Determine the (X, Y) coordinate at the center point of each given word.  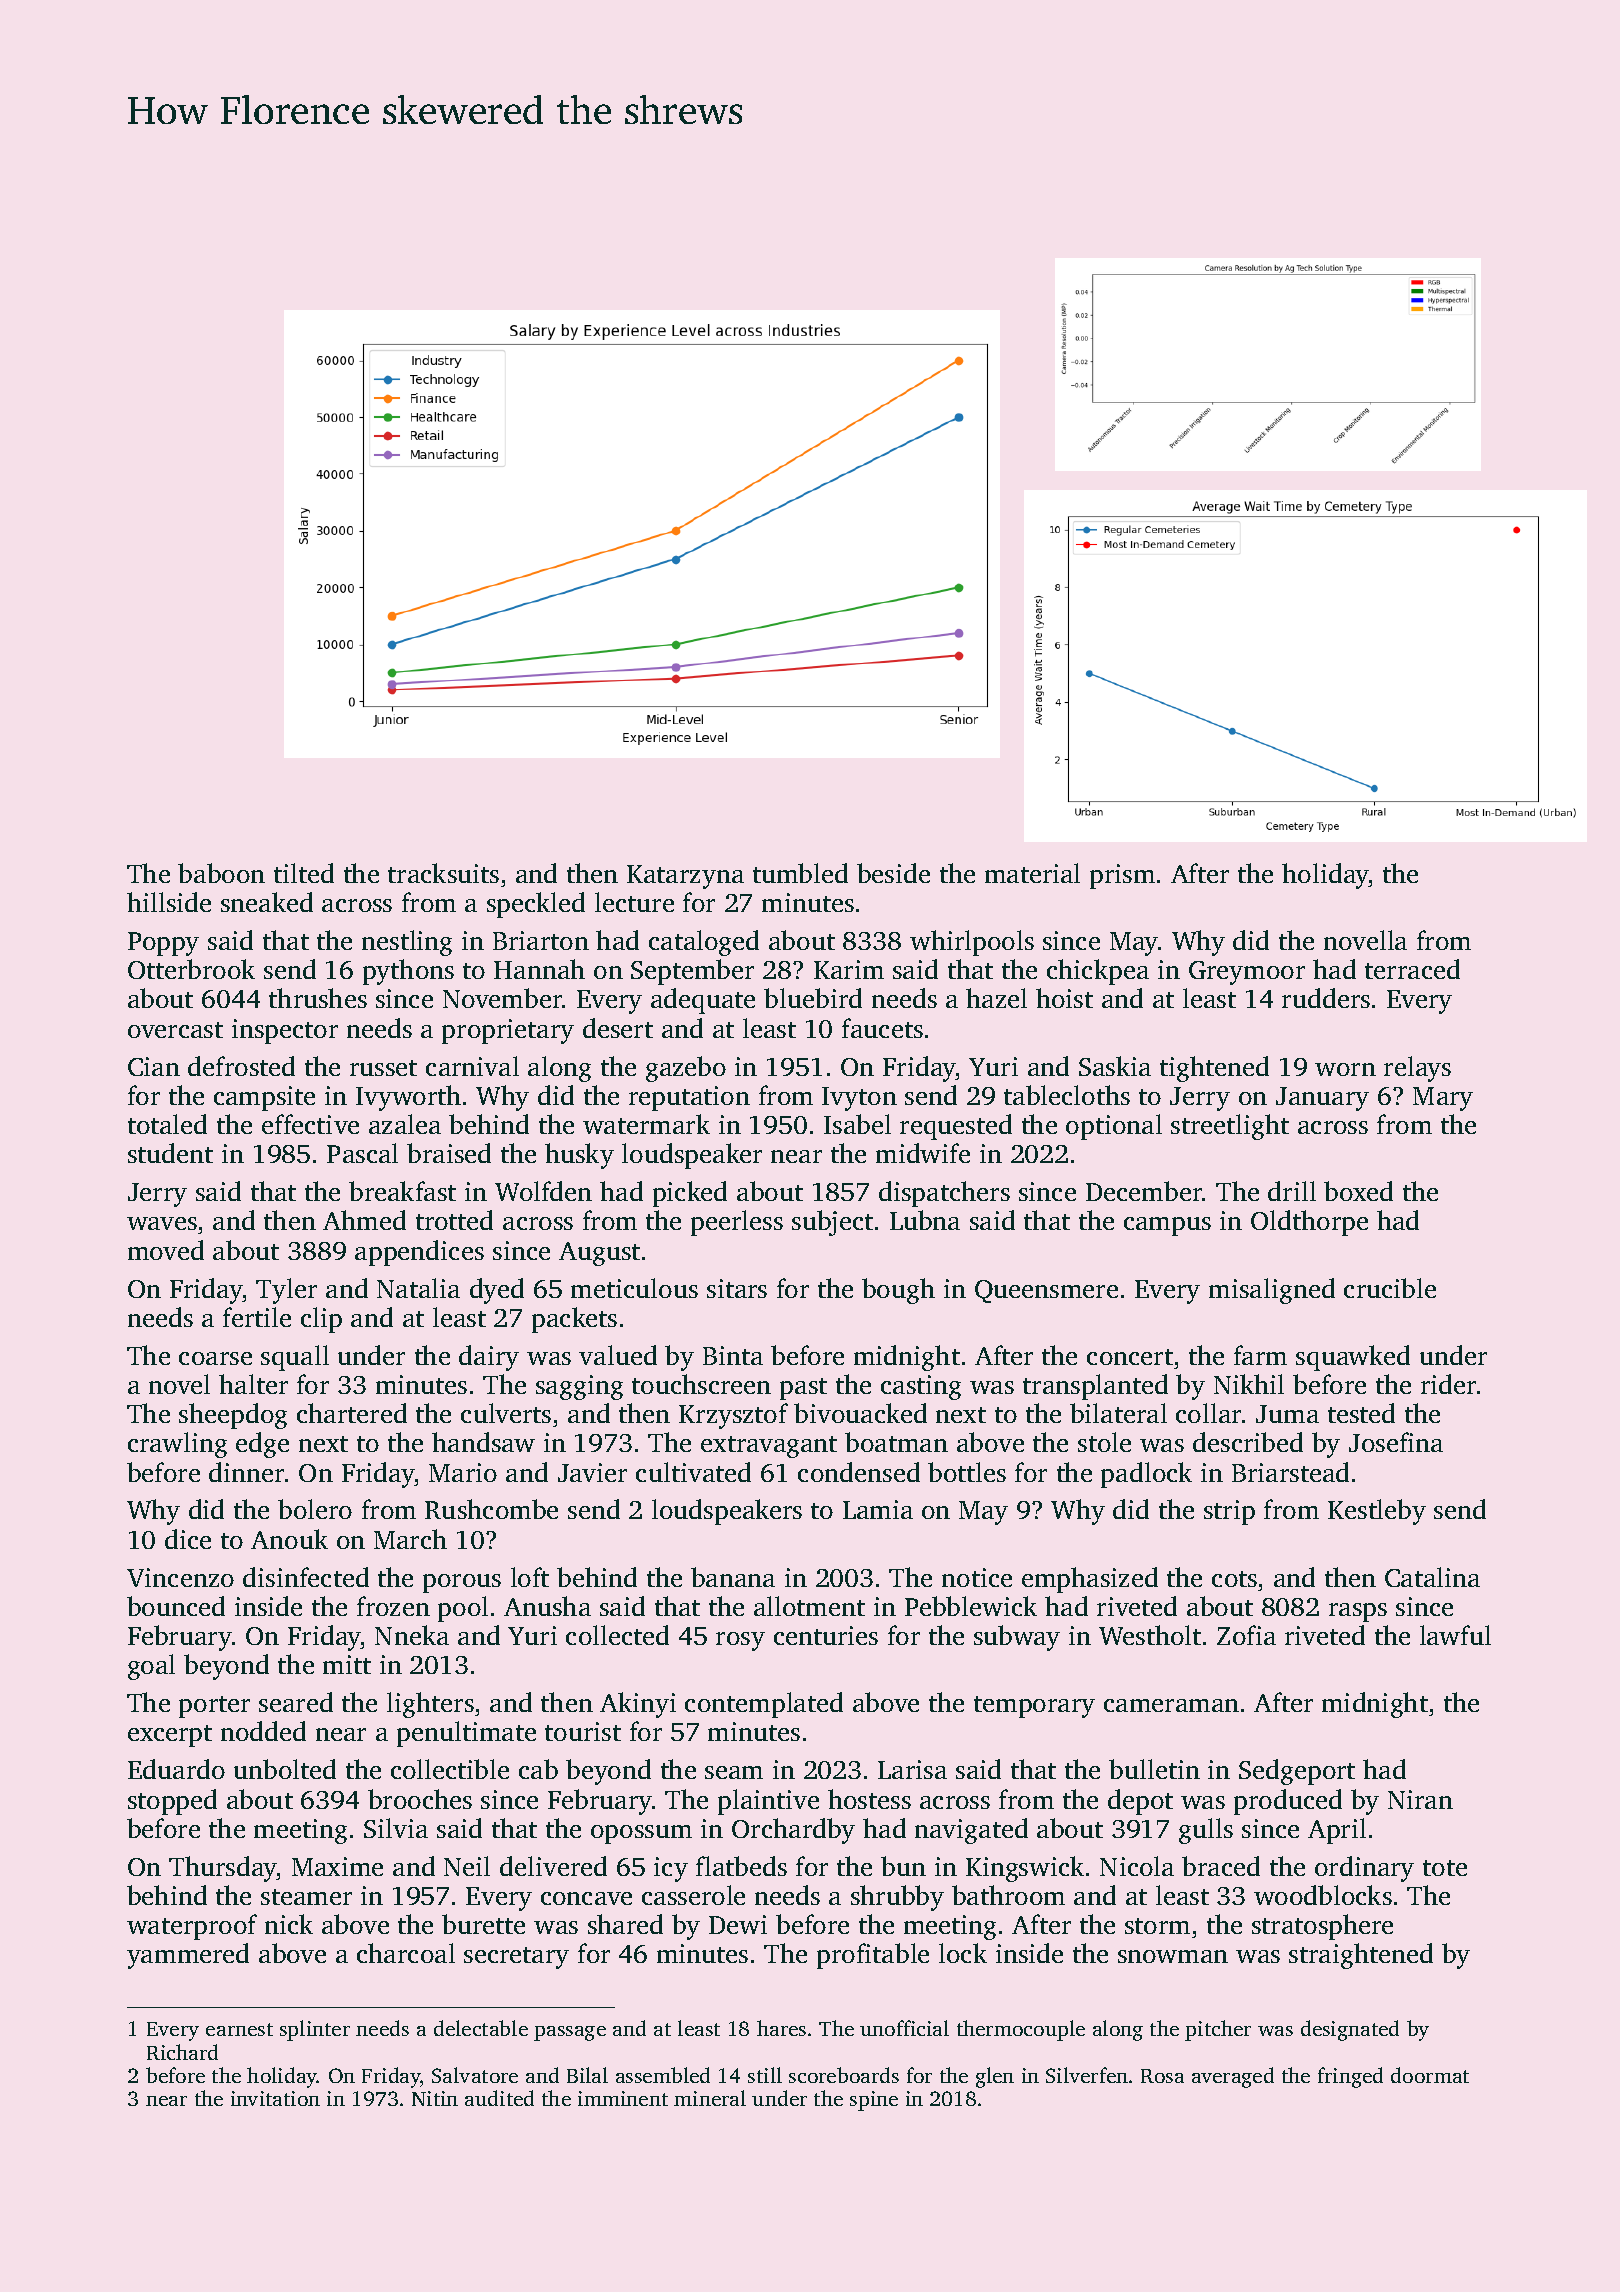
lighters (430, 1705)
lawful (1455, 1635)
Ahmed (364, 1220)
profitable (873, 1956)
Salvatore (475, 2075)
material (1032, 873)
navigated (971, 1831)
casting (921, 1387)
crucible (1390, 1288)
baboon (221, 873)
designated (1350, 2030)
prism (1122, 876)
